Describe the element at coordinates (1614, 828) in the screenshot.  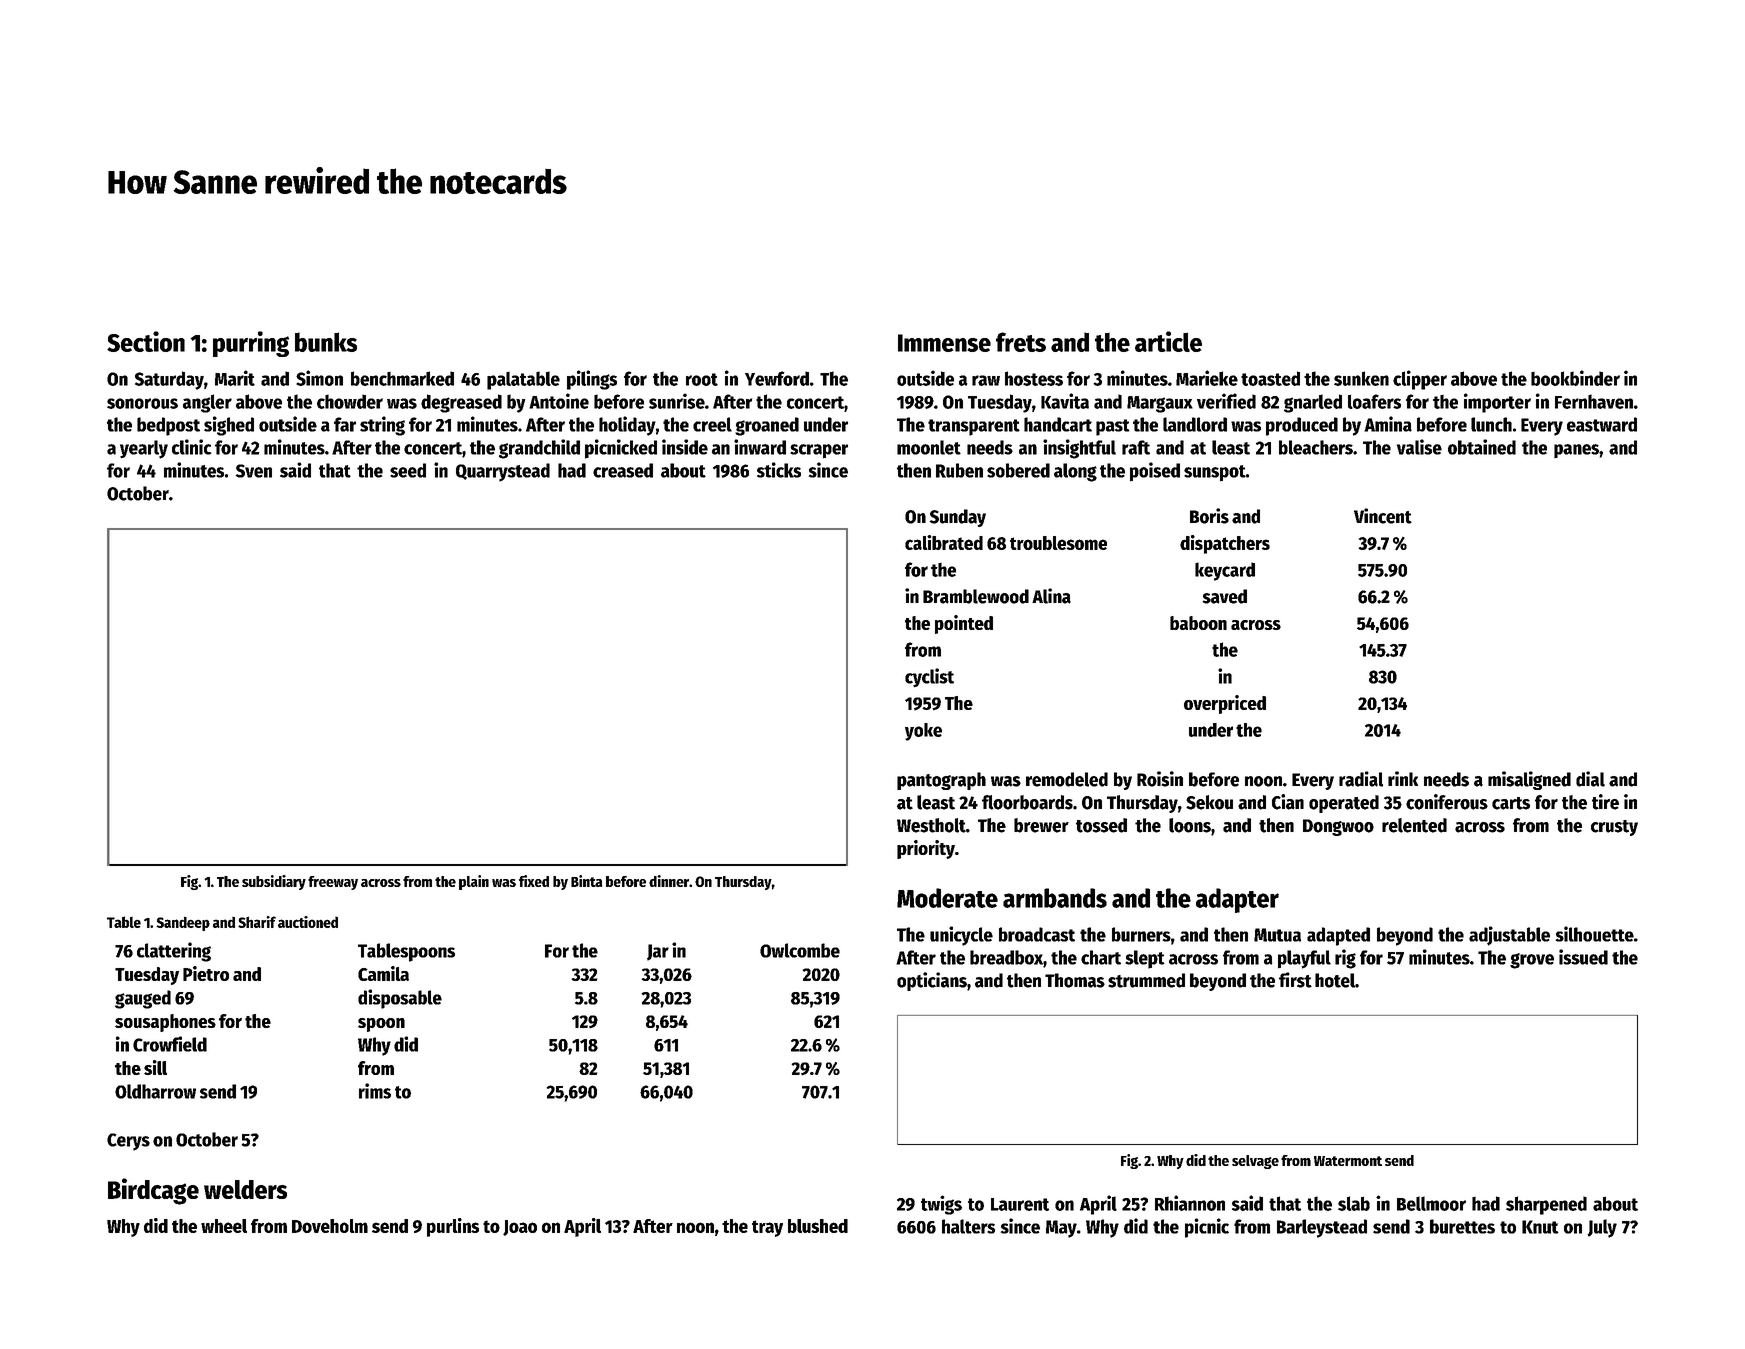
I see `crusty` at that location.
